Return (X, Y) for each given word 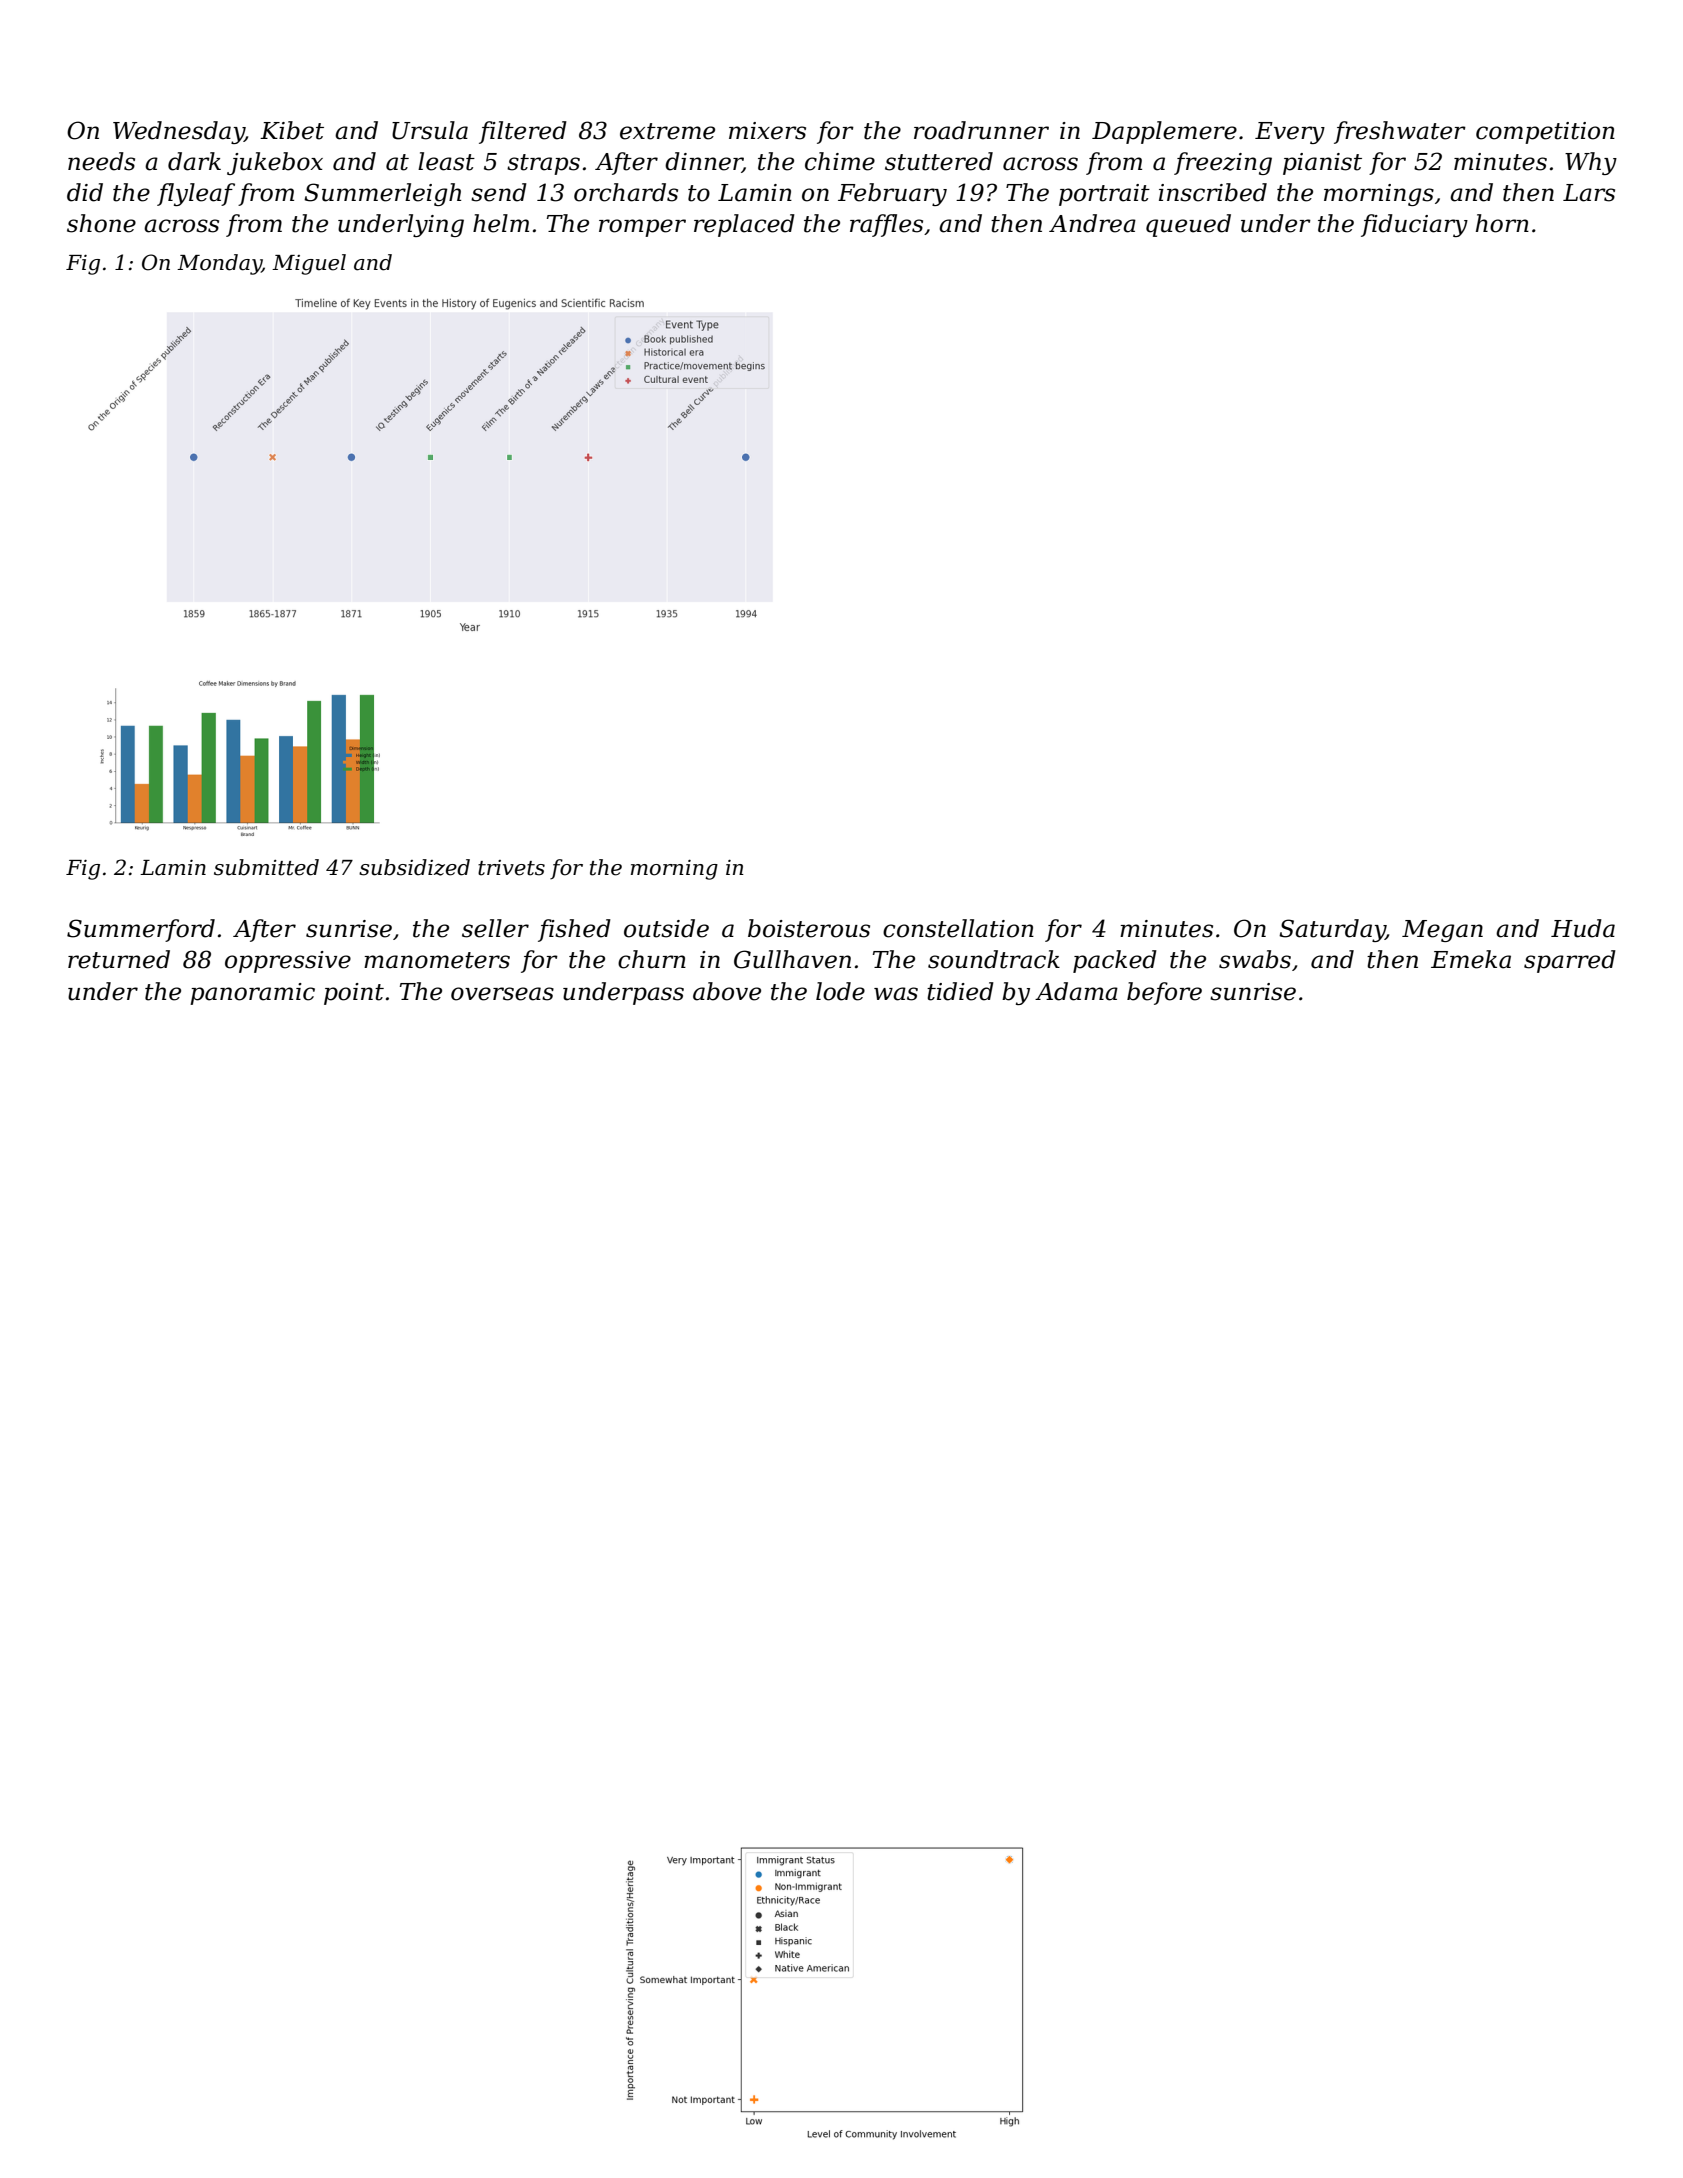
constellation (958, 928)
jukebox (275, 163)
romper (642, 228)
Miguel (309, 264)
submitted (266, 867)
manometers (437, 960)
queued (1188, 225)
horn (1502, 223)
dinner (704, 162)
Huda (1583, 928)
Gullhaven (792, 959)
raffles (886, 225)
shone (101, 223)
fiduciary (1414, 225)
